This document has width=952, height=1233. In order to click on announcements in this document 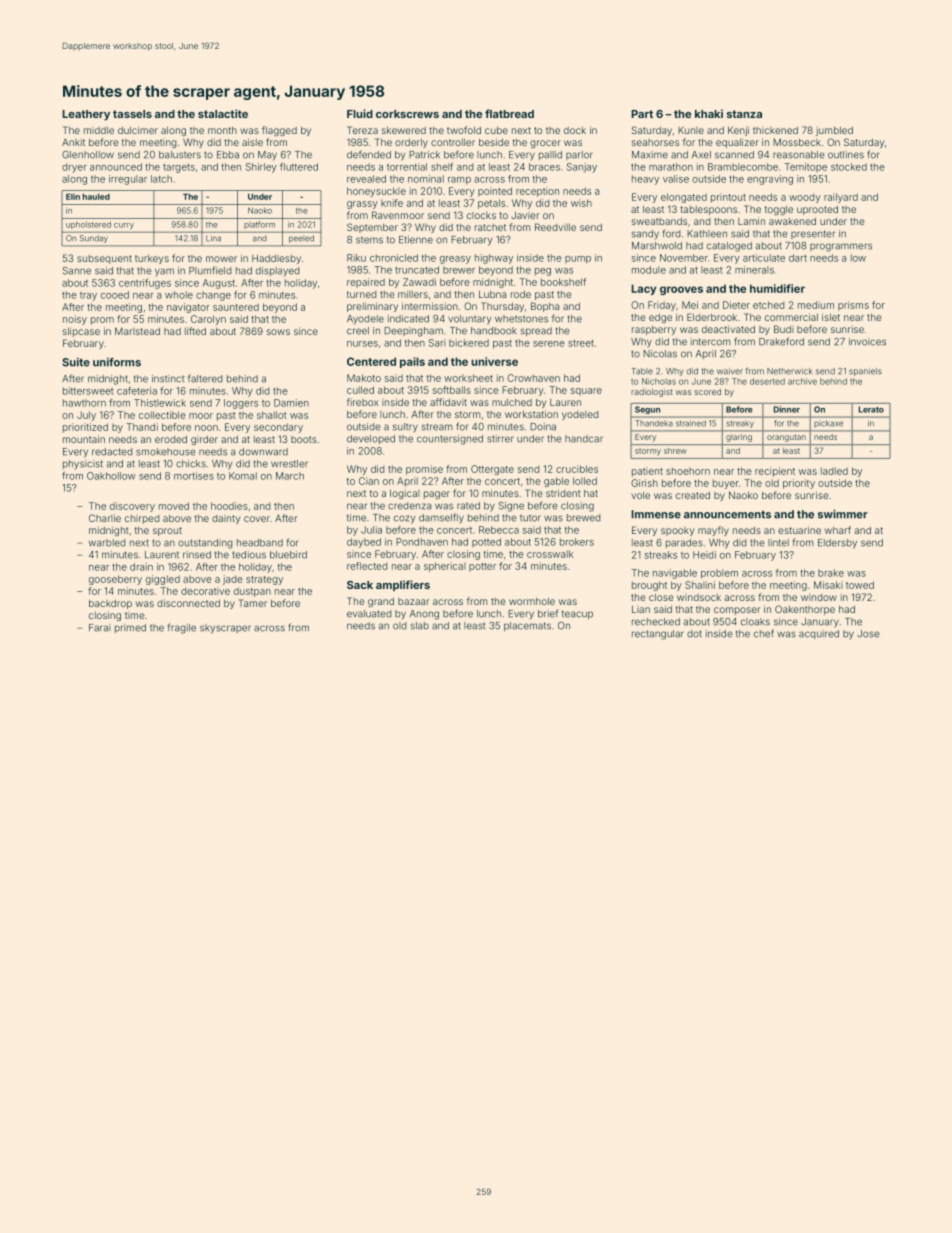, I will do `click(727, 515)`.
